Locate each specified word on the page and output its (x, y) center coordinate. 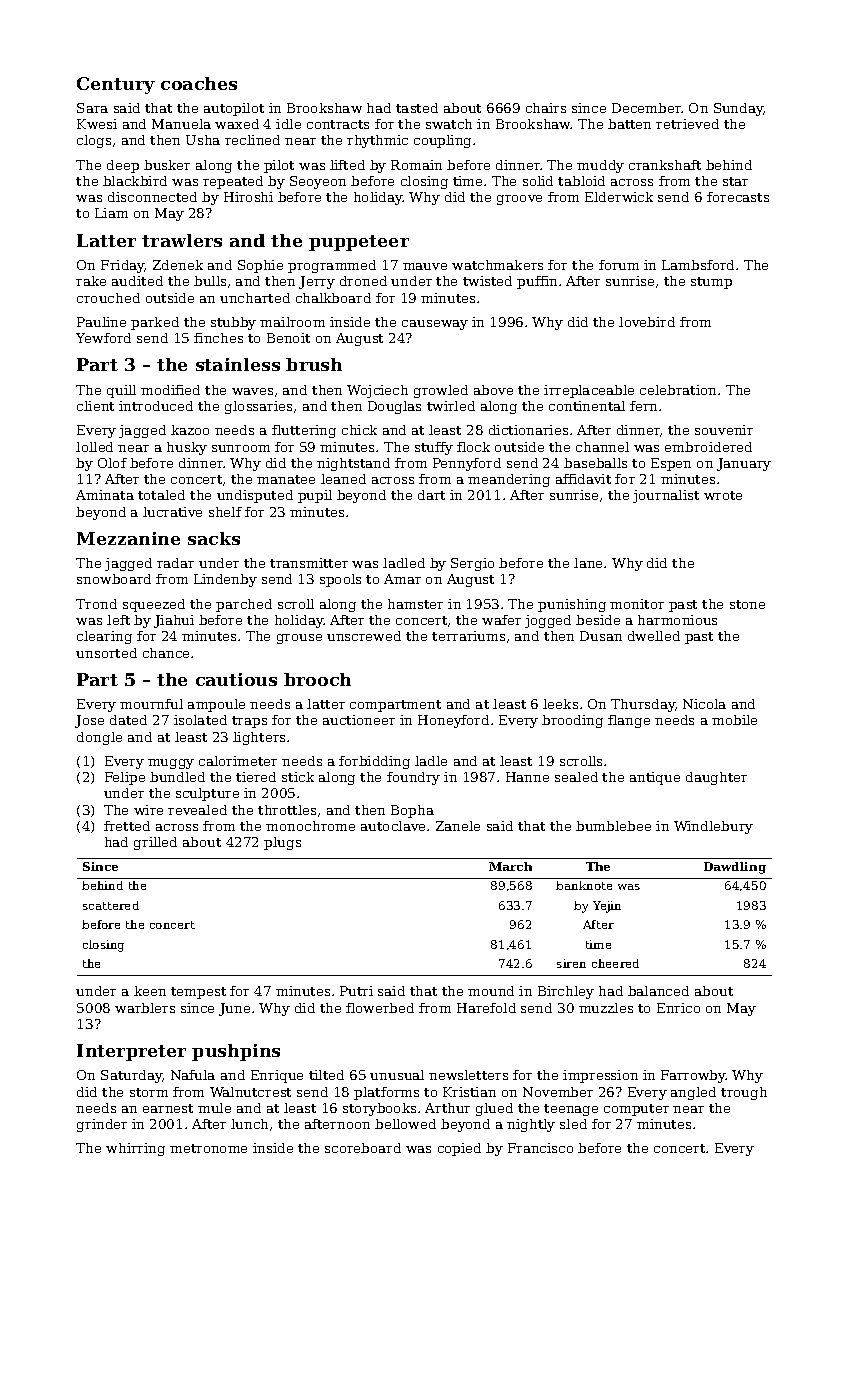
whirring (135, 1149)
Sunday (738, 109)
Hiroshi (248, 197)
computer (636, 1110)
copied (459, 1149)
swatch (449, 124)
